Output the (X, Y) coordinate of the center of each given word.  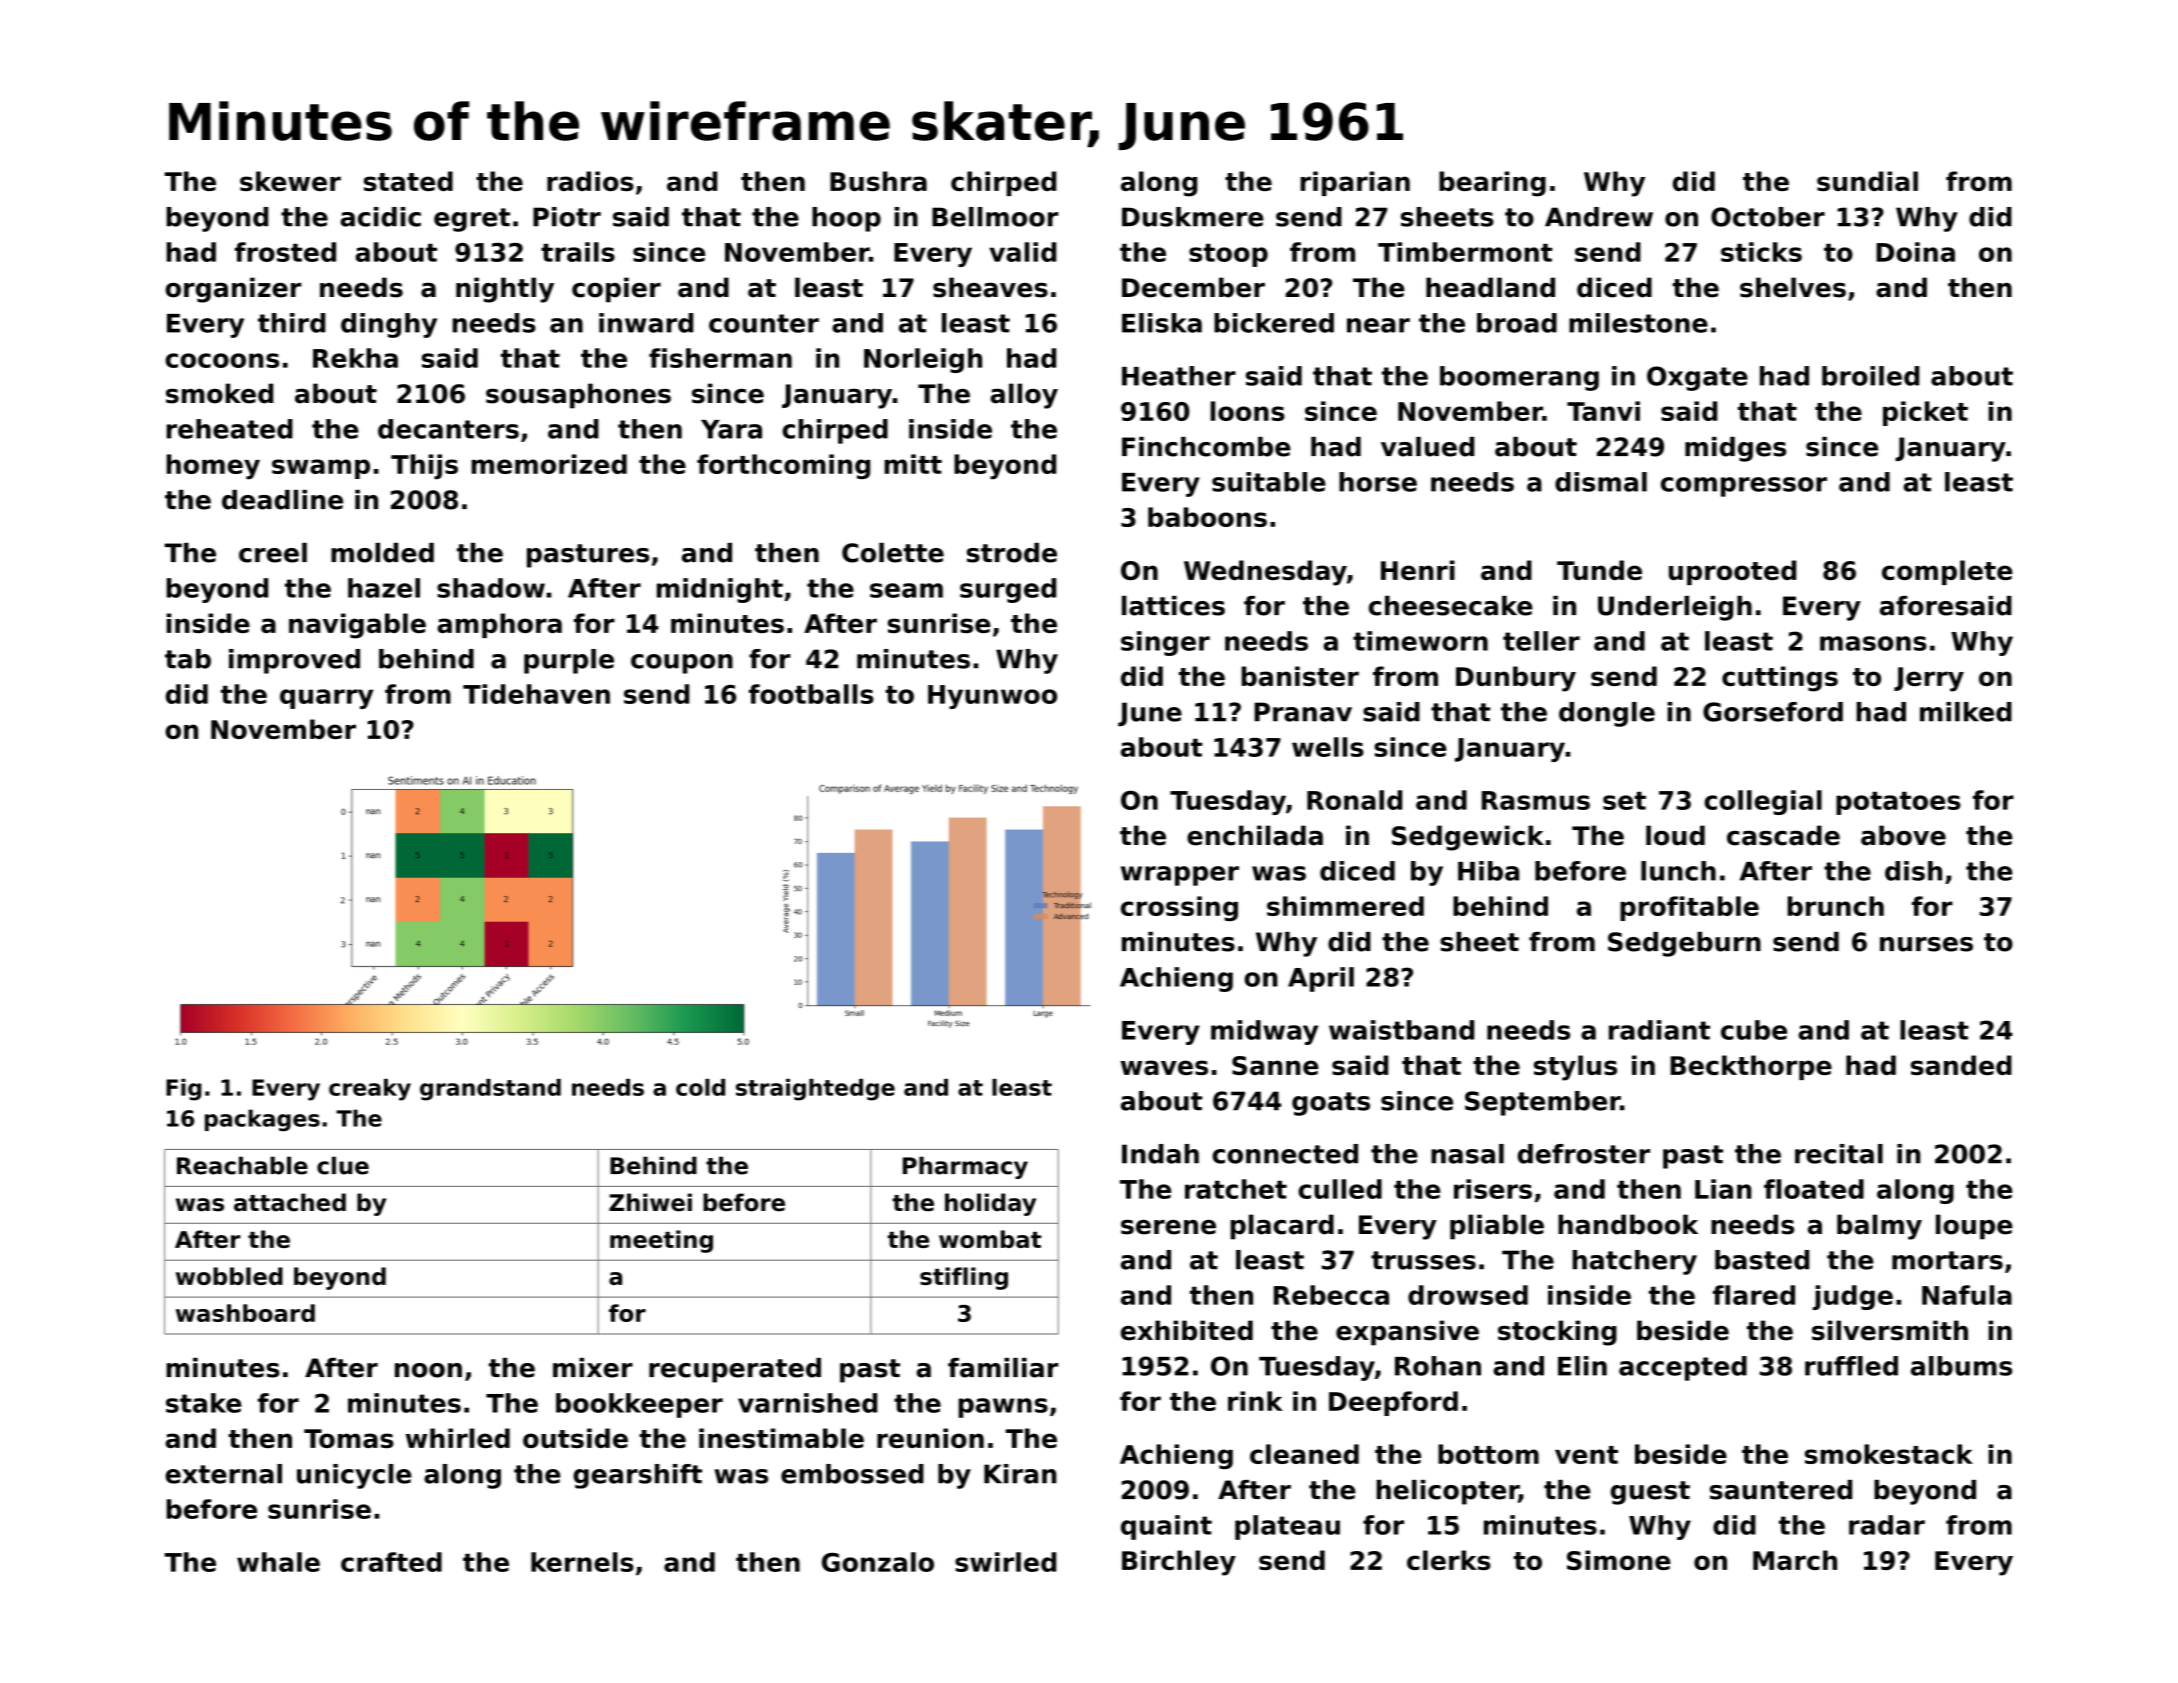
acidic (381, 217)
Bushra (878, 181)
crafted (391, 1562)
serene (1168, 1227)
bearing (1492, 184)
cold (700, 1087)
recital (1839, 1154)
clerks (1449, 1560)
